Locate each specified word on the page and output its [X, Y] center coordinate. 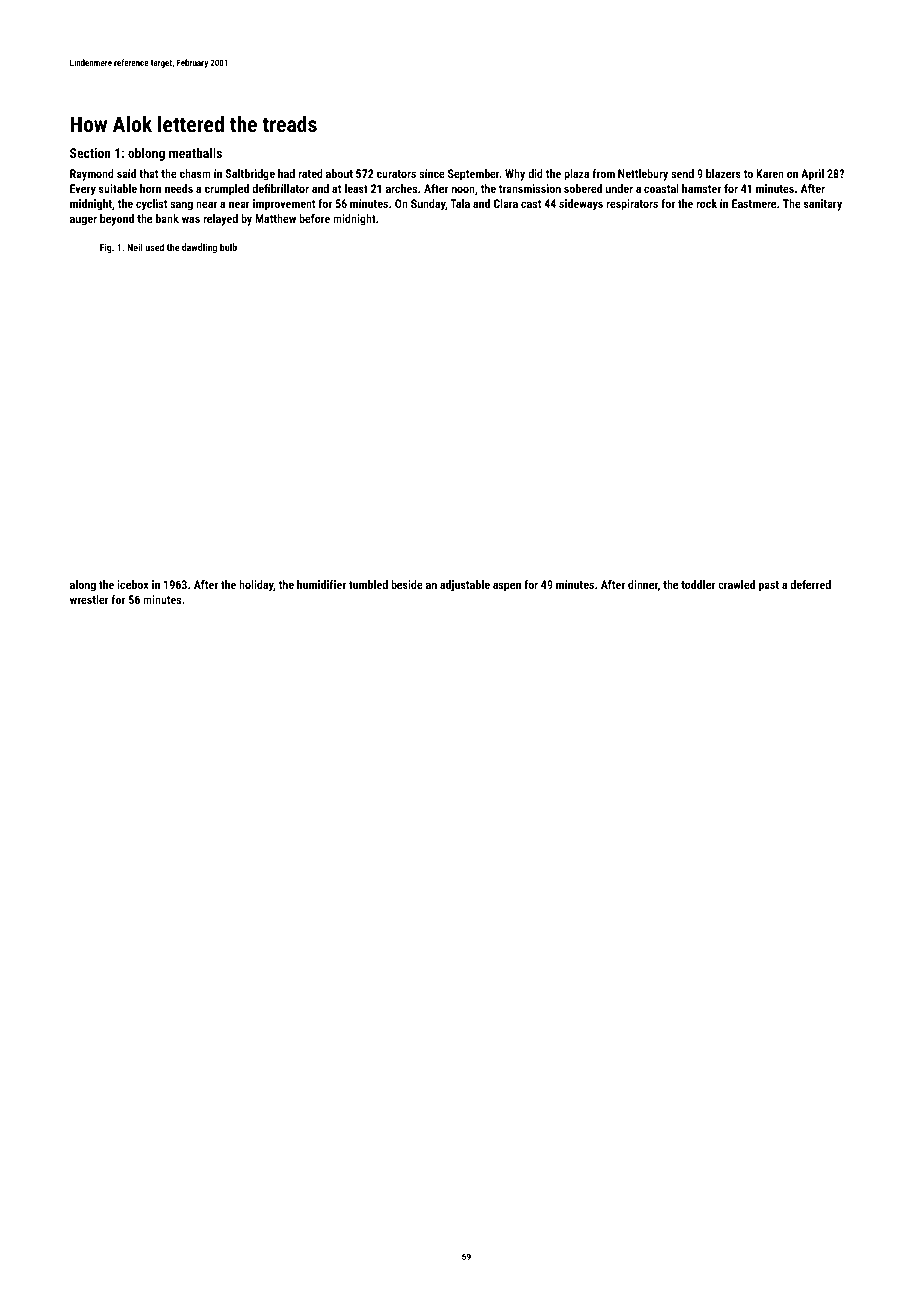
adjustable [465, 586]
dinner [643, 584]
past [769, 586]
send [682, 173]
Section [90, 153]
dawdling [199, 248]
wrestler [89, 599]
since [432, 173]
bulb [228, 247]
